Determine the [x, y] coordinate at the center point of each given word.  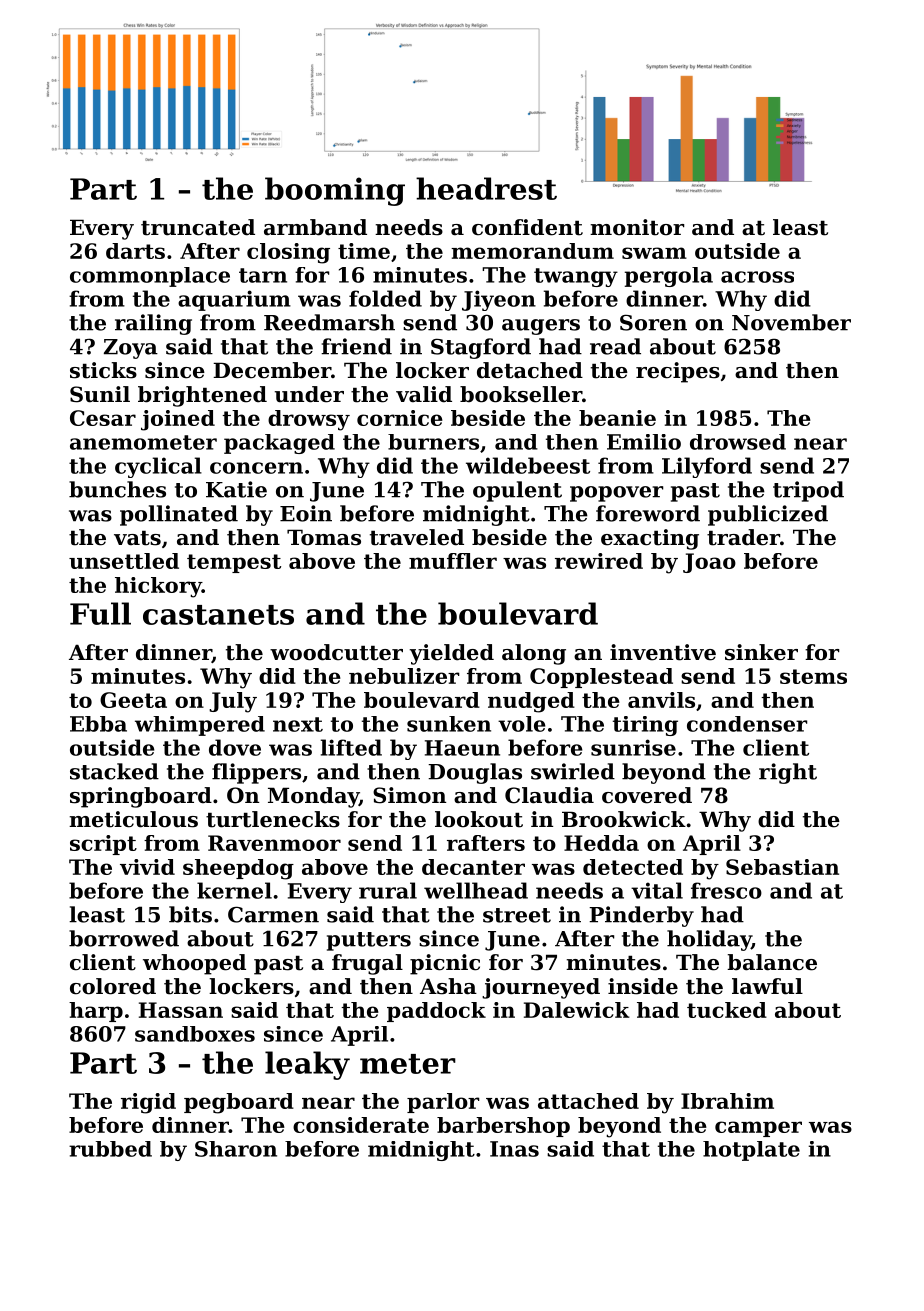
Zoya [131, 349]
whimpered [200, 726]
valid [424, 394]
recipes [678, 372]
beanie [617, 418]
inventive [663, 652]
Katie [236, 489]
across [757, 277]
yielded [452, 654]
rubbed [110, 1149]
